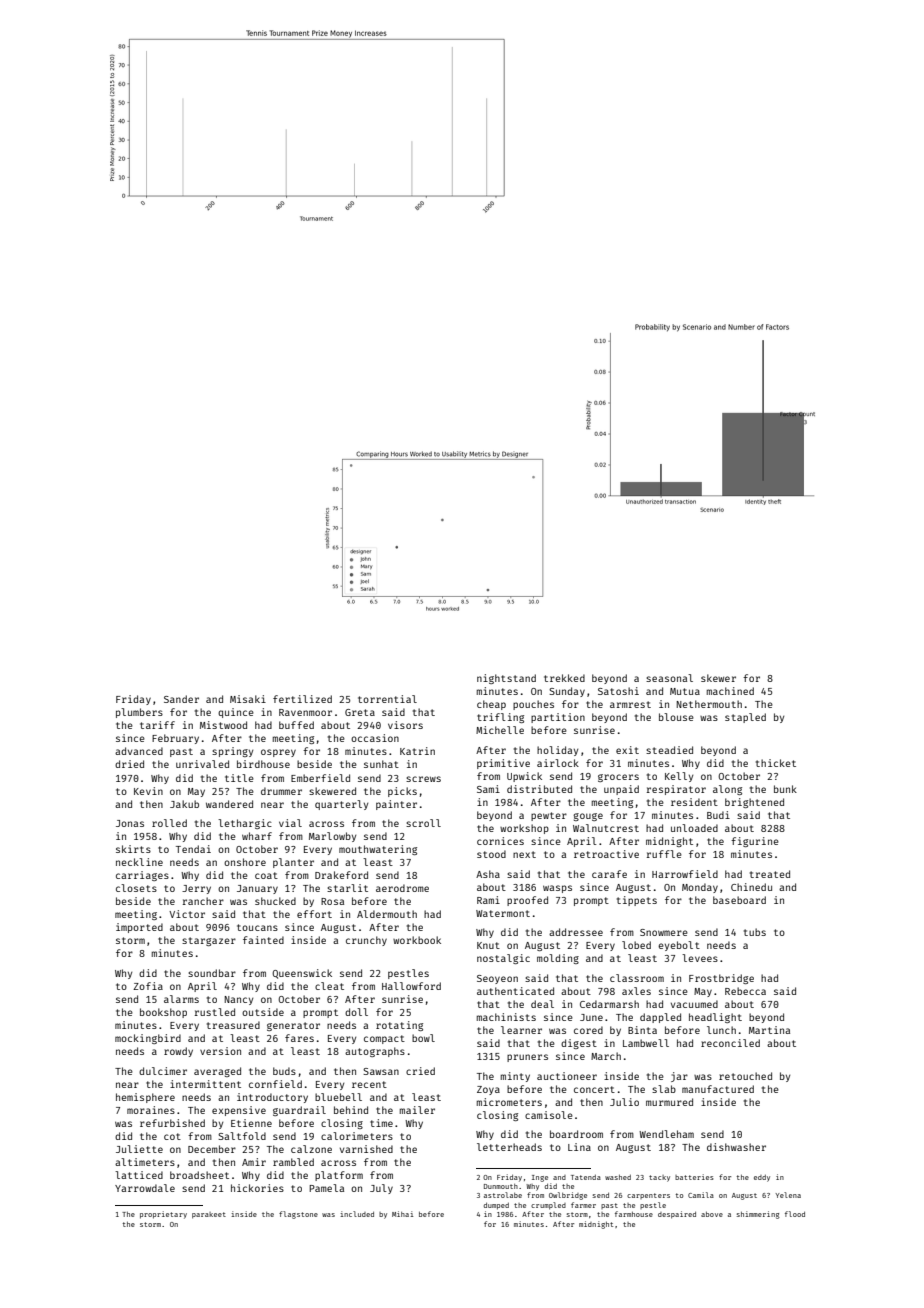  I want to click on thicket, so click(776, 763).
